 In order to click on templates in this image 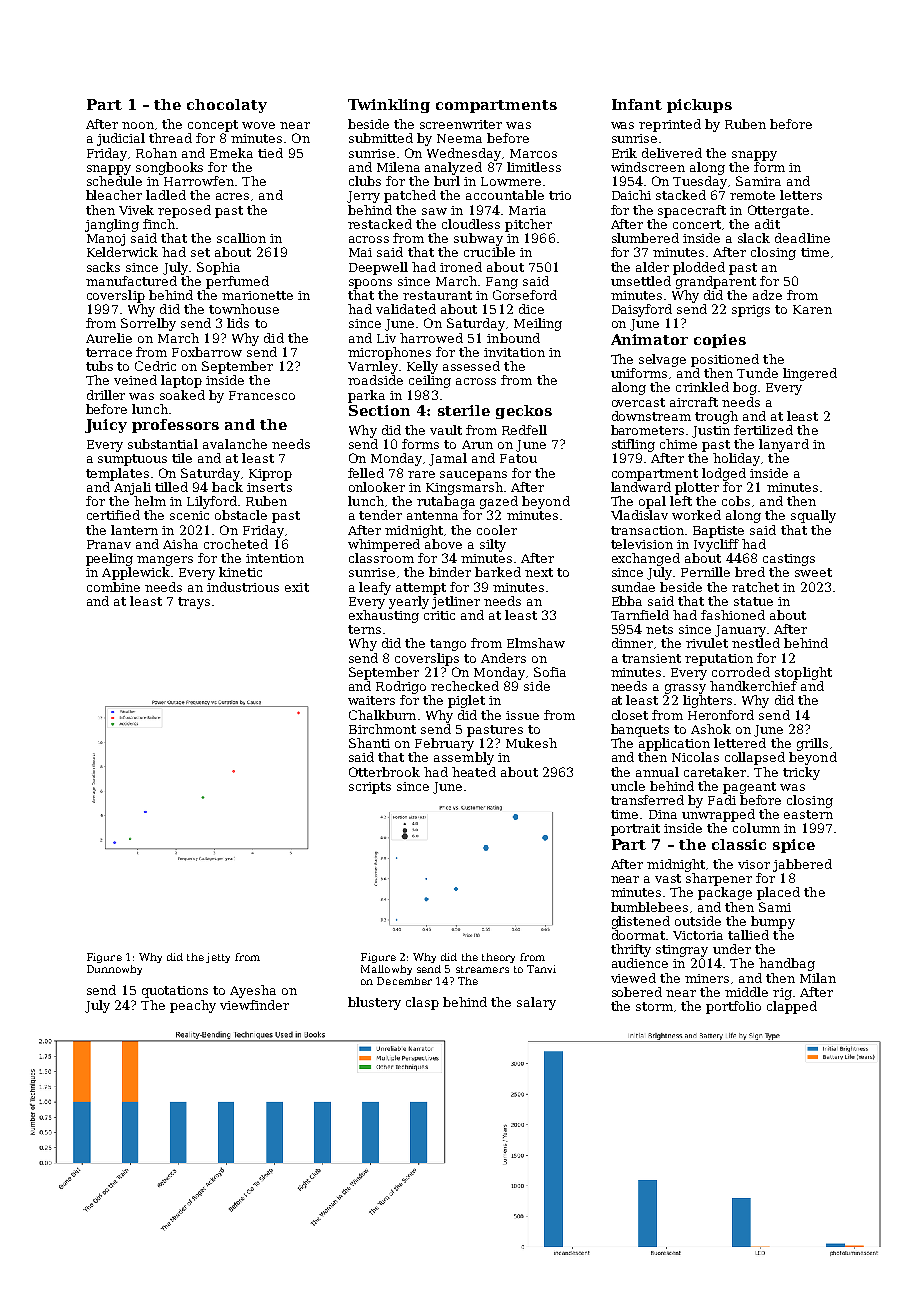, I will do `click(117, 474)`.
